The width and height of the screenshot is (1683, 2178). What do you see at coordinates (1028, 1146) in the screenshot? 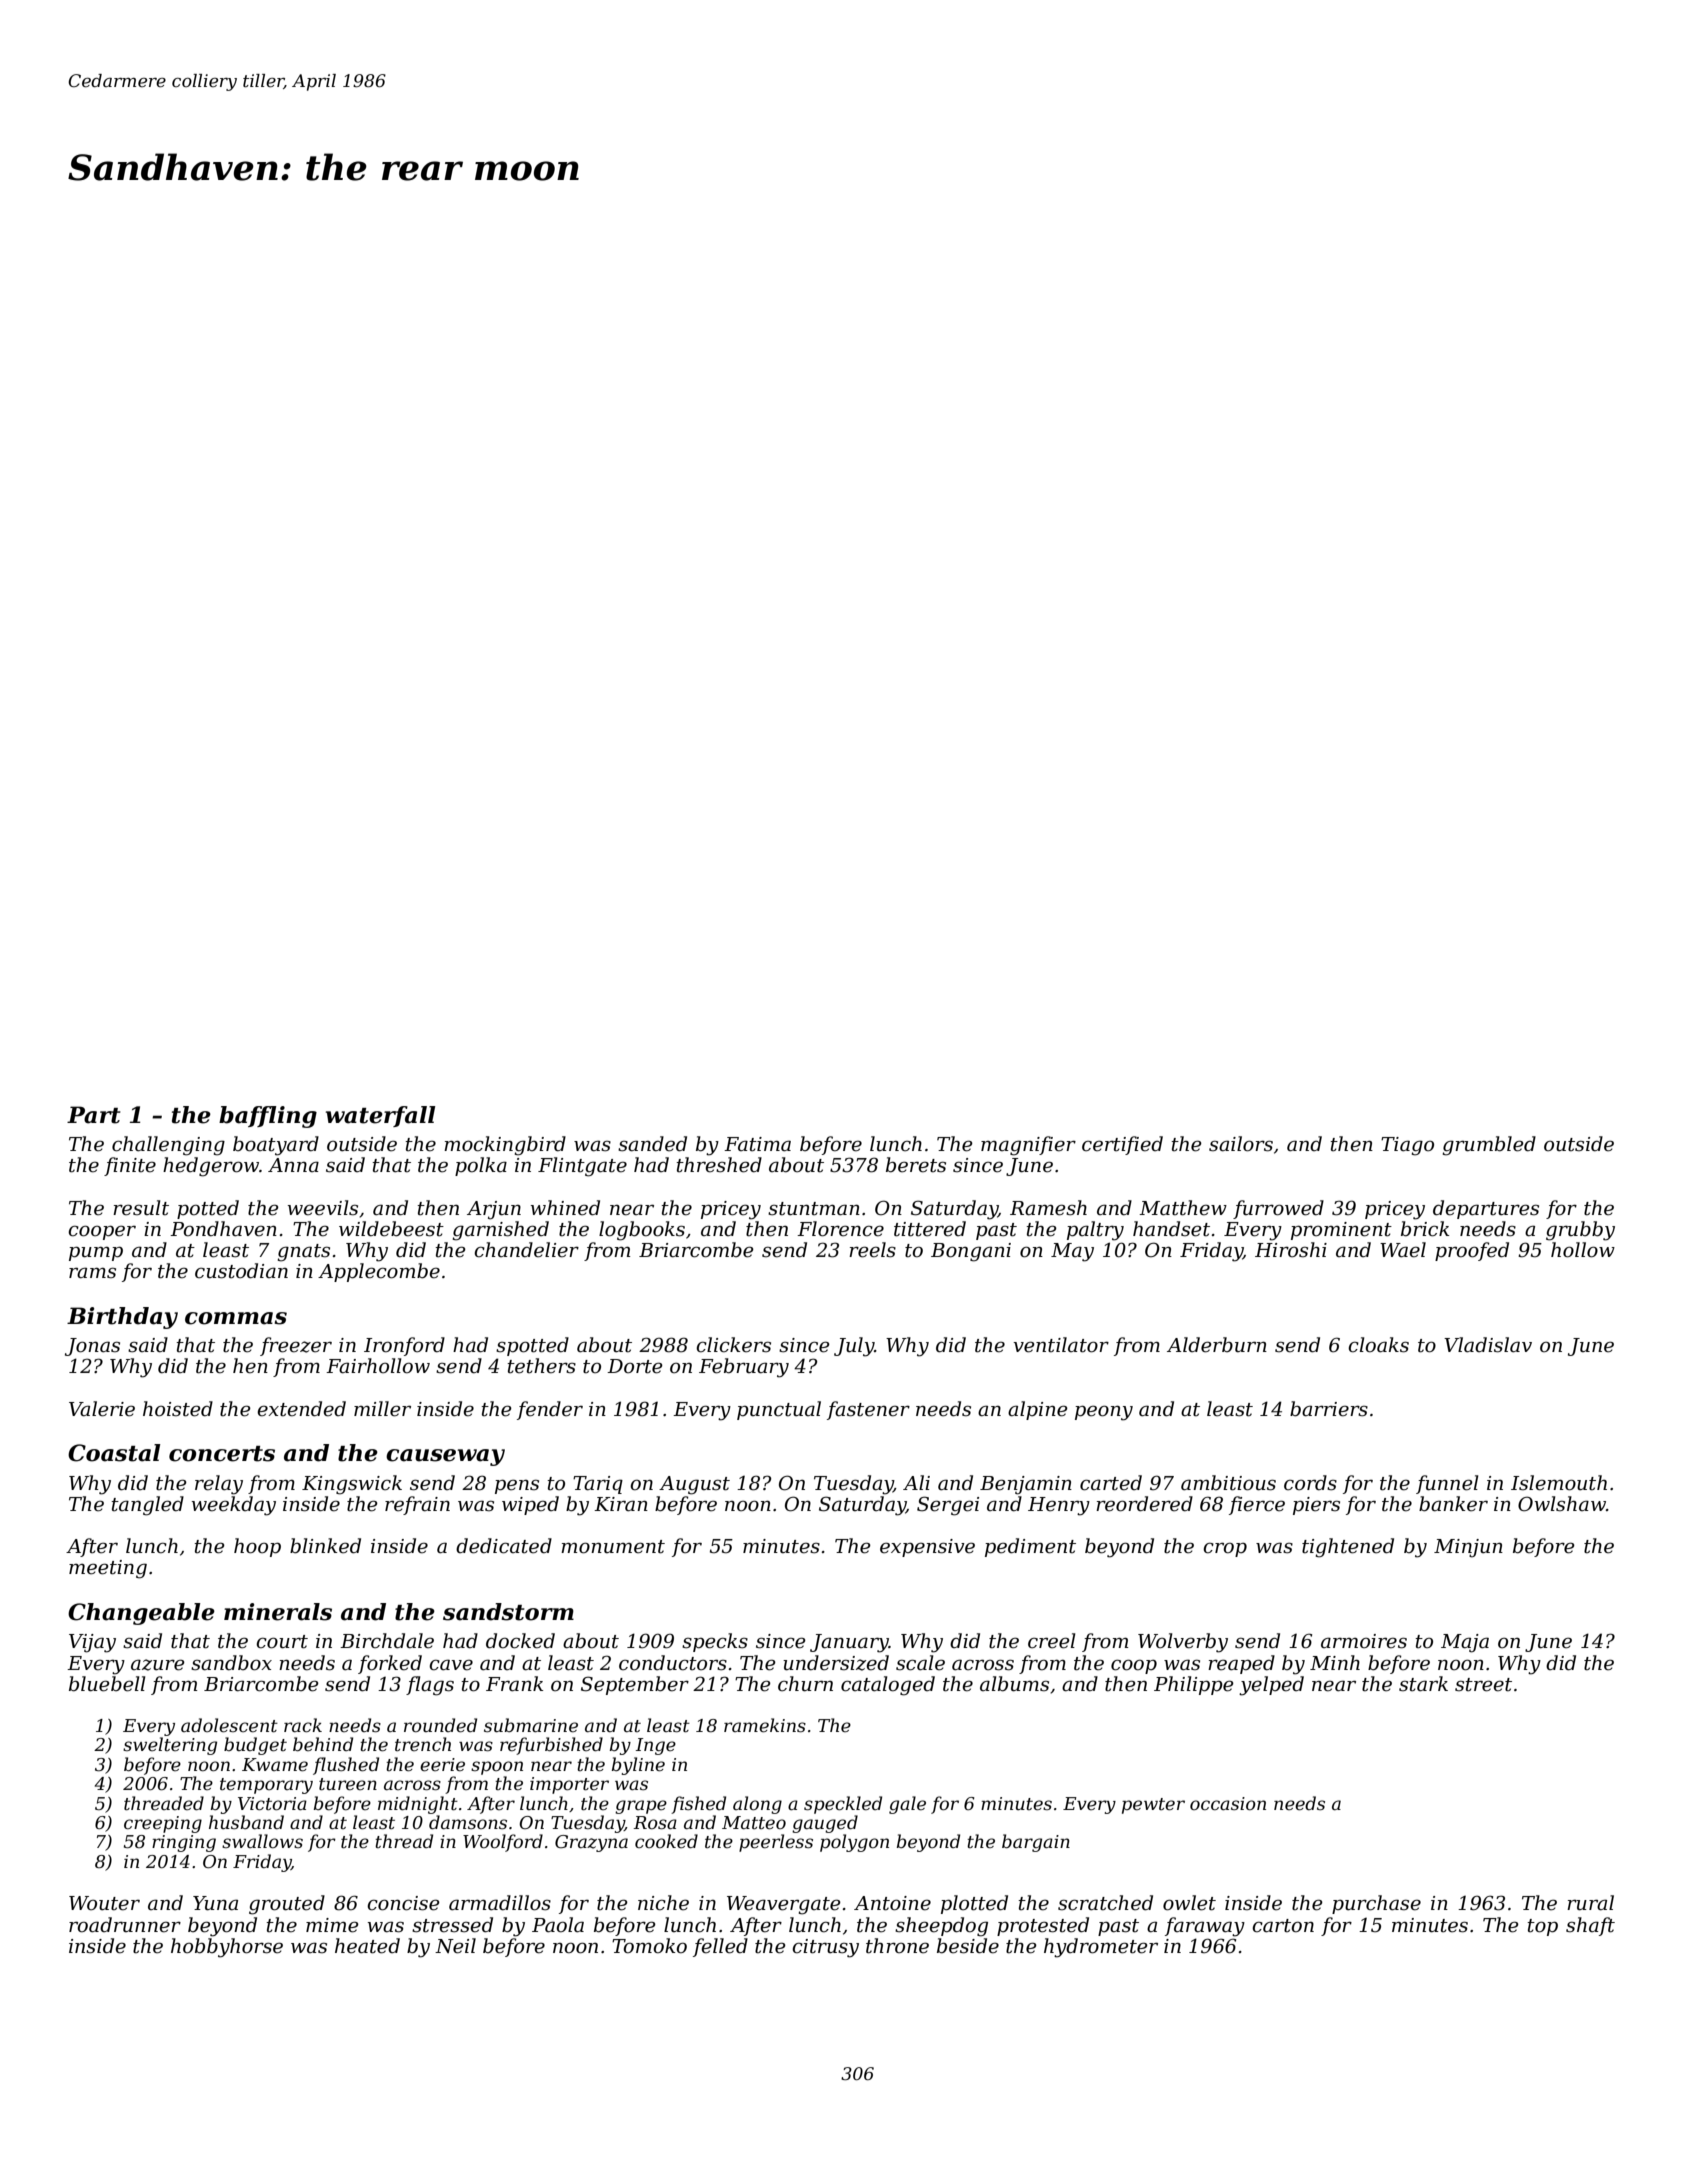
I see `magnifier` at bounding box center [1028, 1146].
